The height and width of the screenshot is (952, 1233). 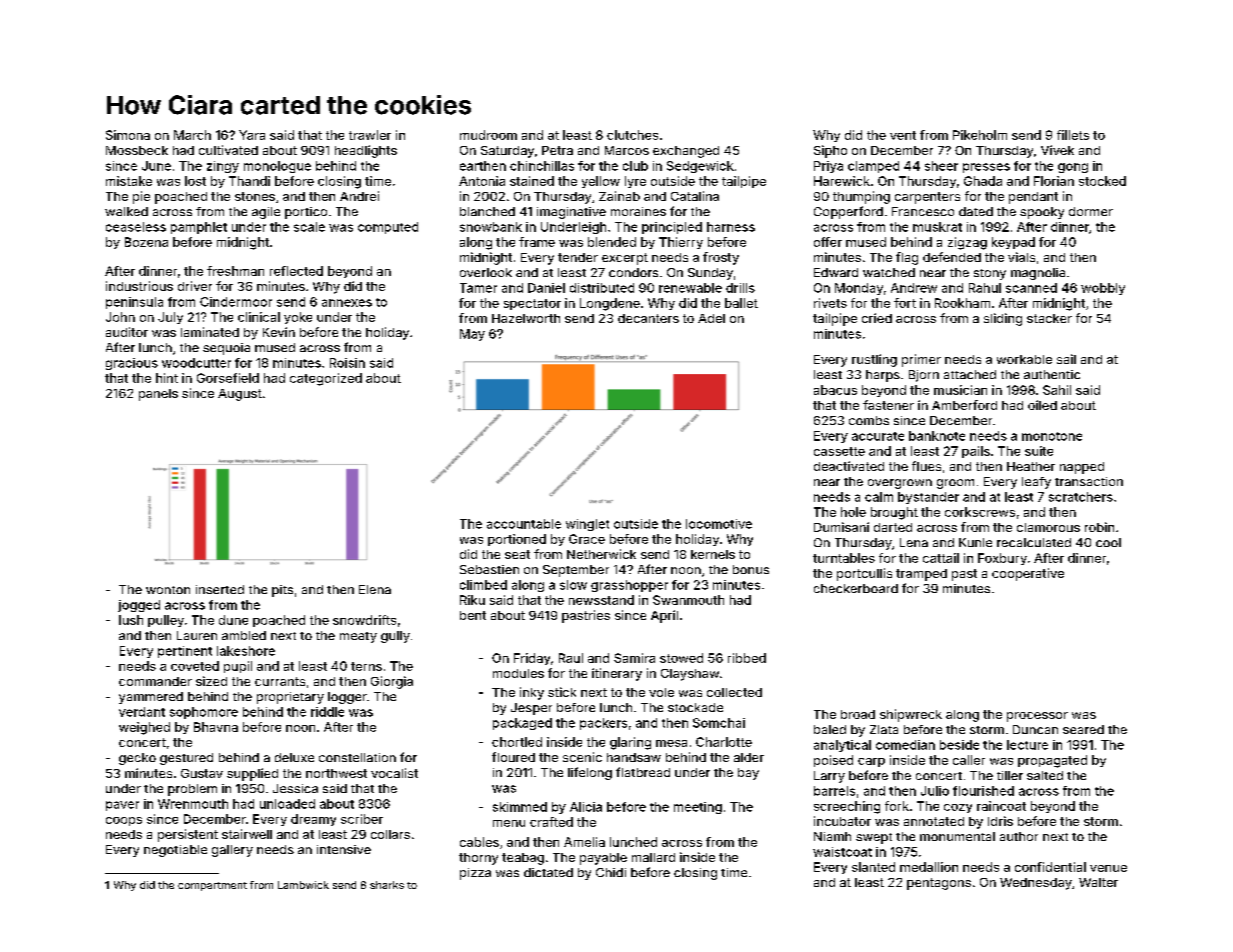 What do you see at coordinates (749, 757) in the screenshot?
I see `alder` at bounding box center [749, 757].
